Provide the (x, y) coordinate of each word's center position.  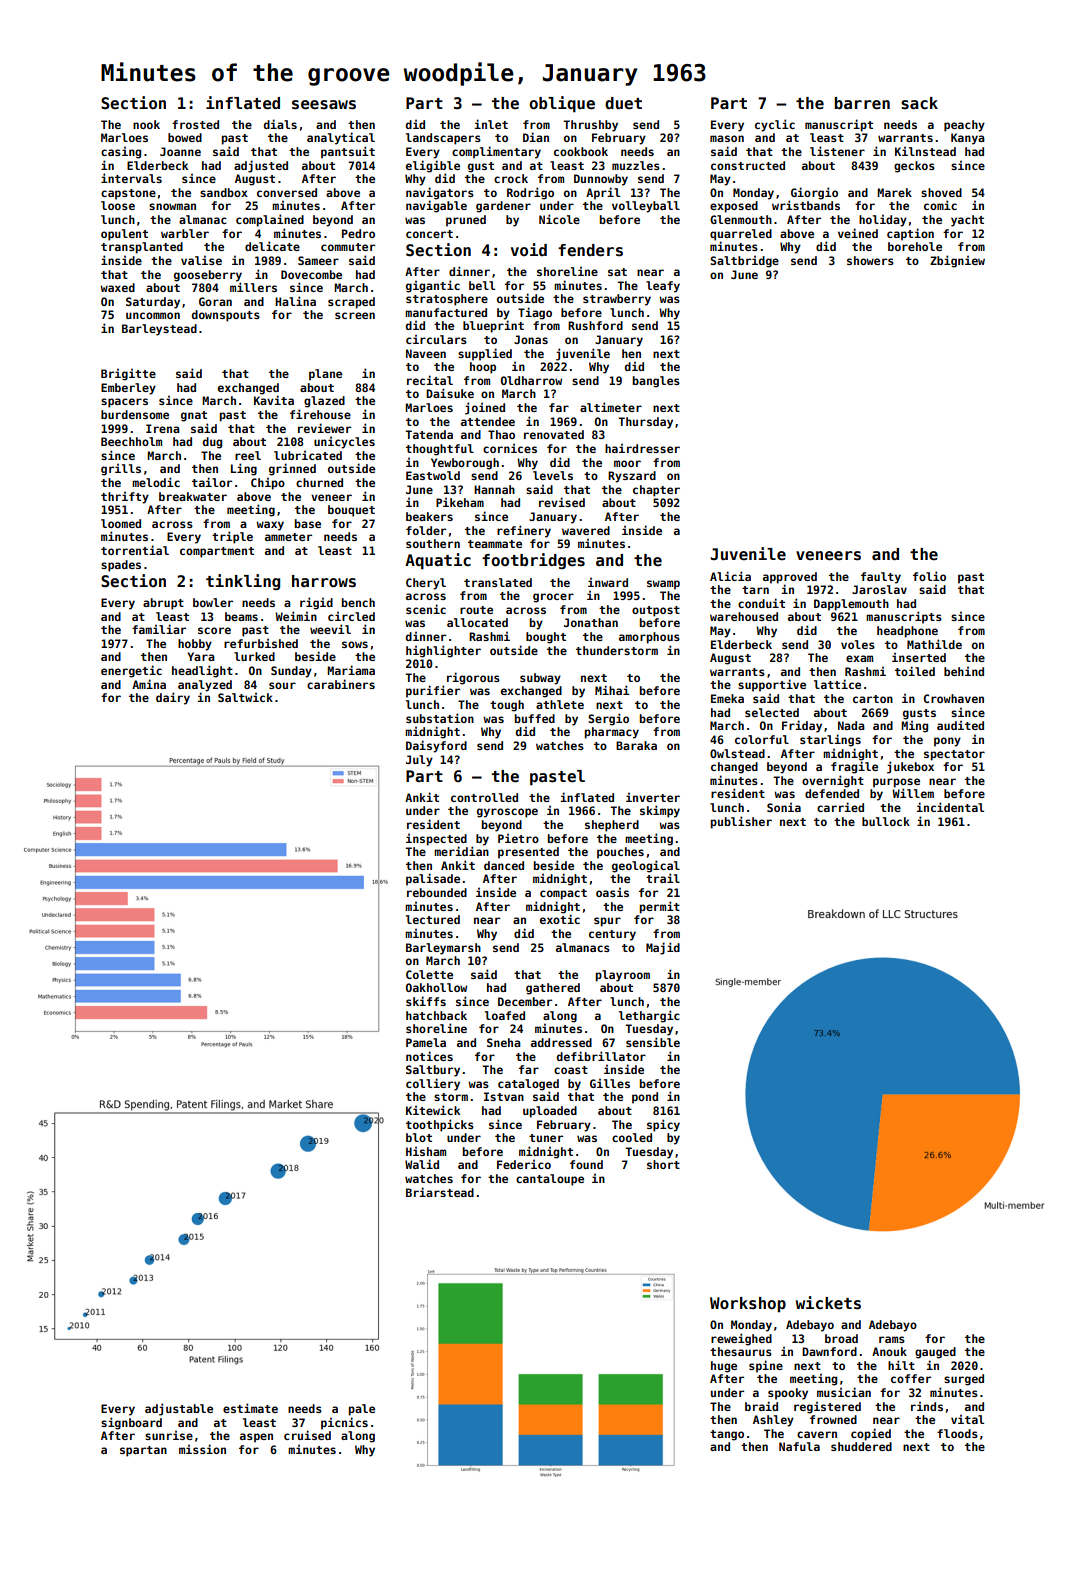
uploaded (550, 1112)
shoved (941, 192)
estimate (250, 1408)
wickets (828, 1303)
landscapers (443, 139)
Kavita (274, 400)
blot (419, 1137)
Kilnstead (925, 151)
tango (727, 1435)
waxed (117, 287)
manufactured (446, 312)
